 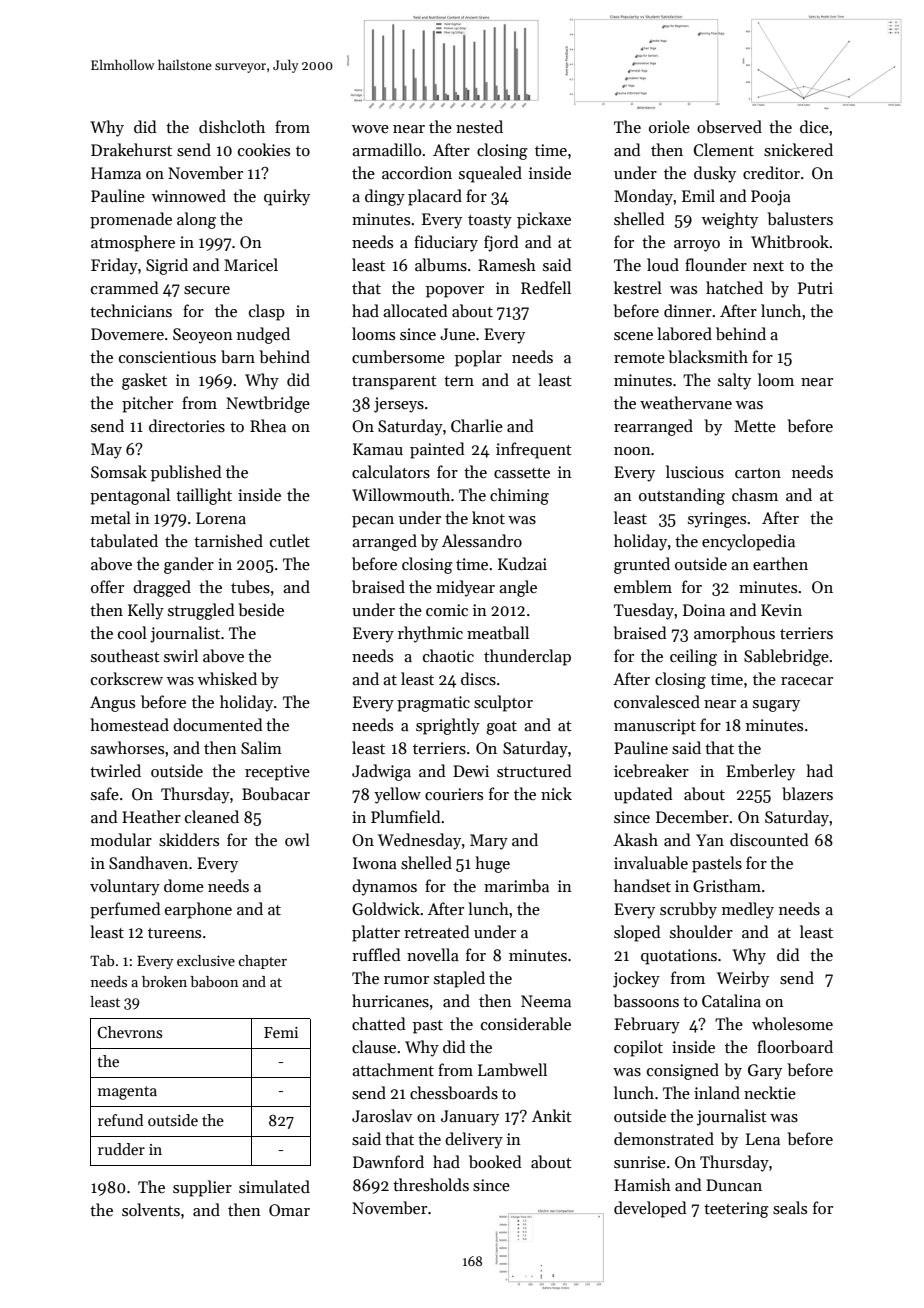 I want to click on booked, so click(x=495, y=1161).
